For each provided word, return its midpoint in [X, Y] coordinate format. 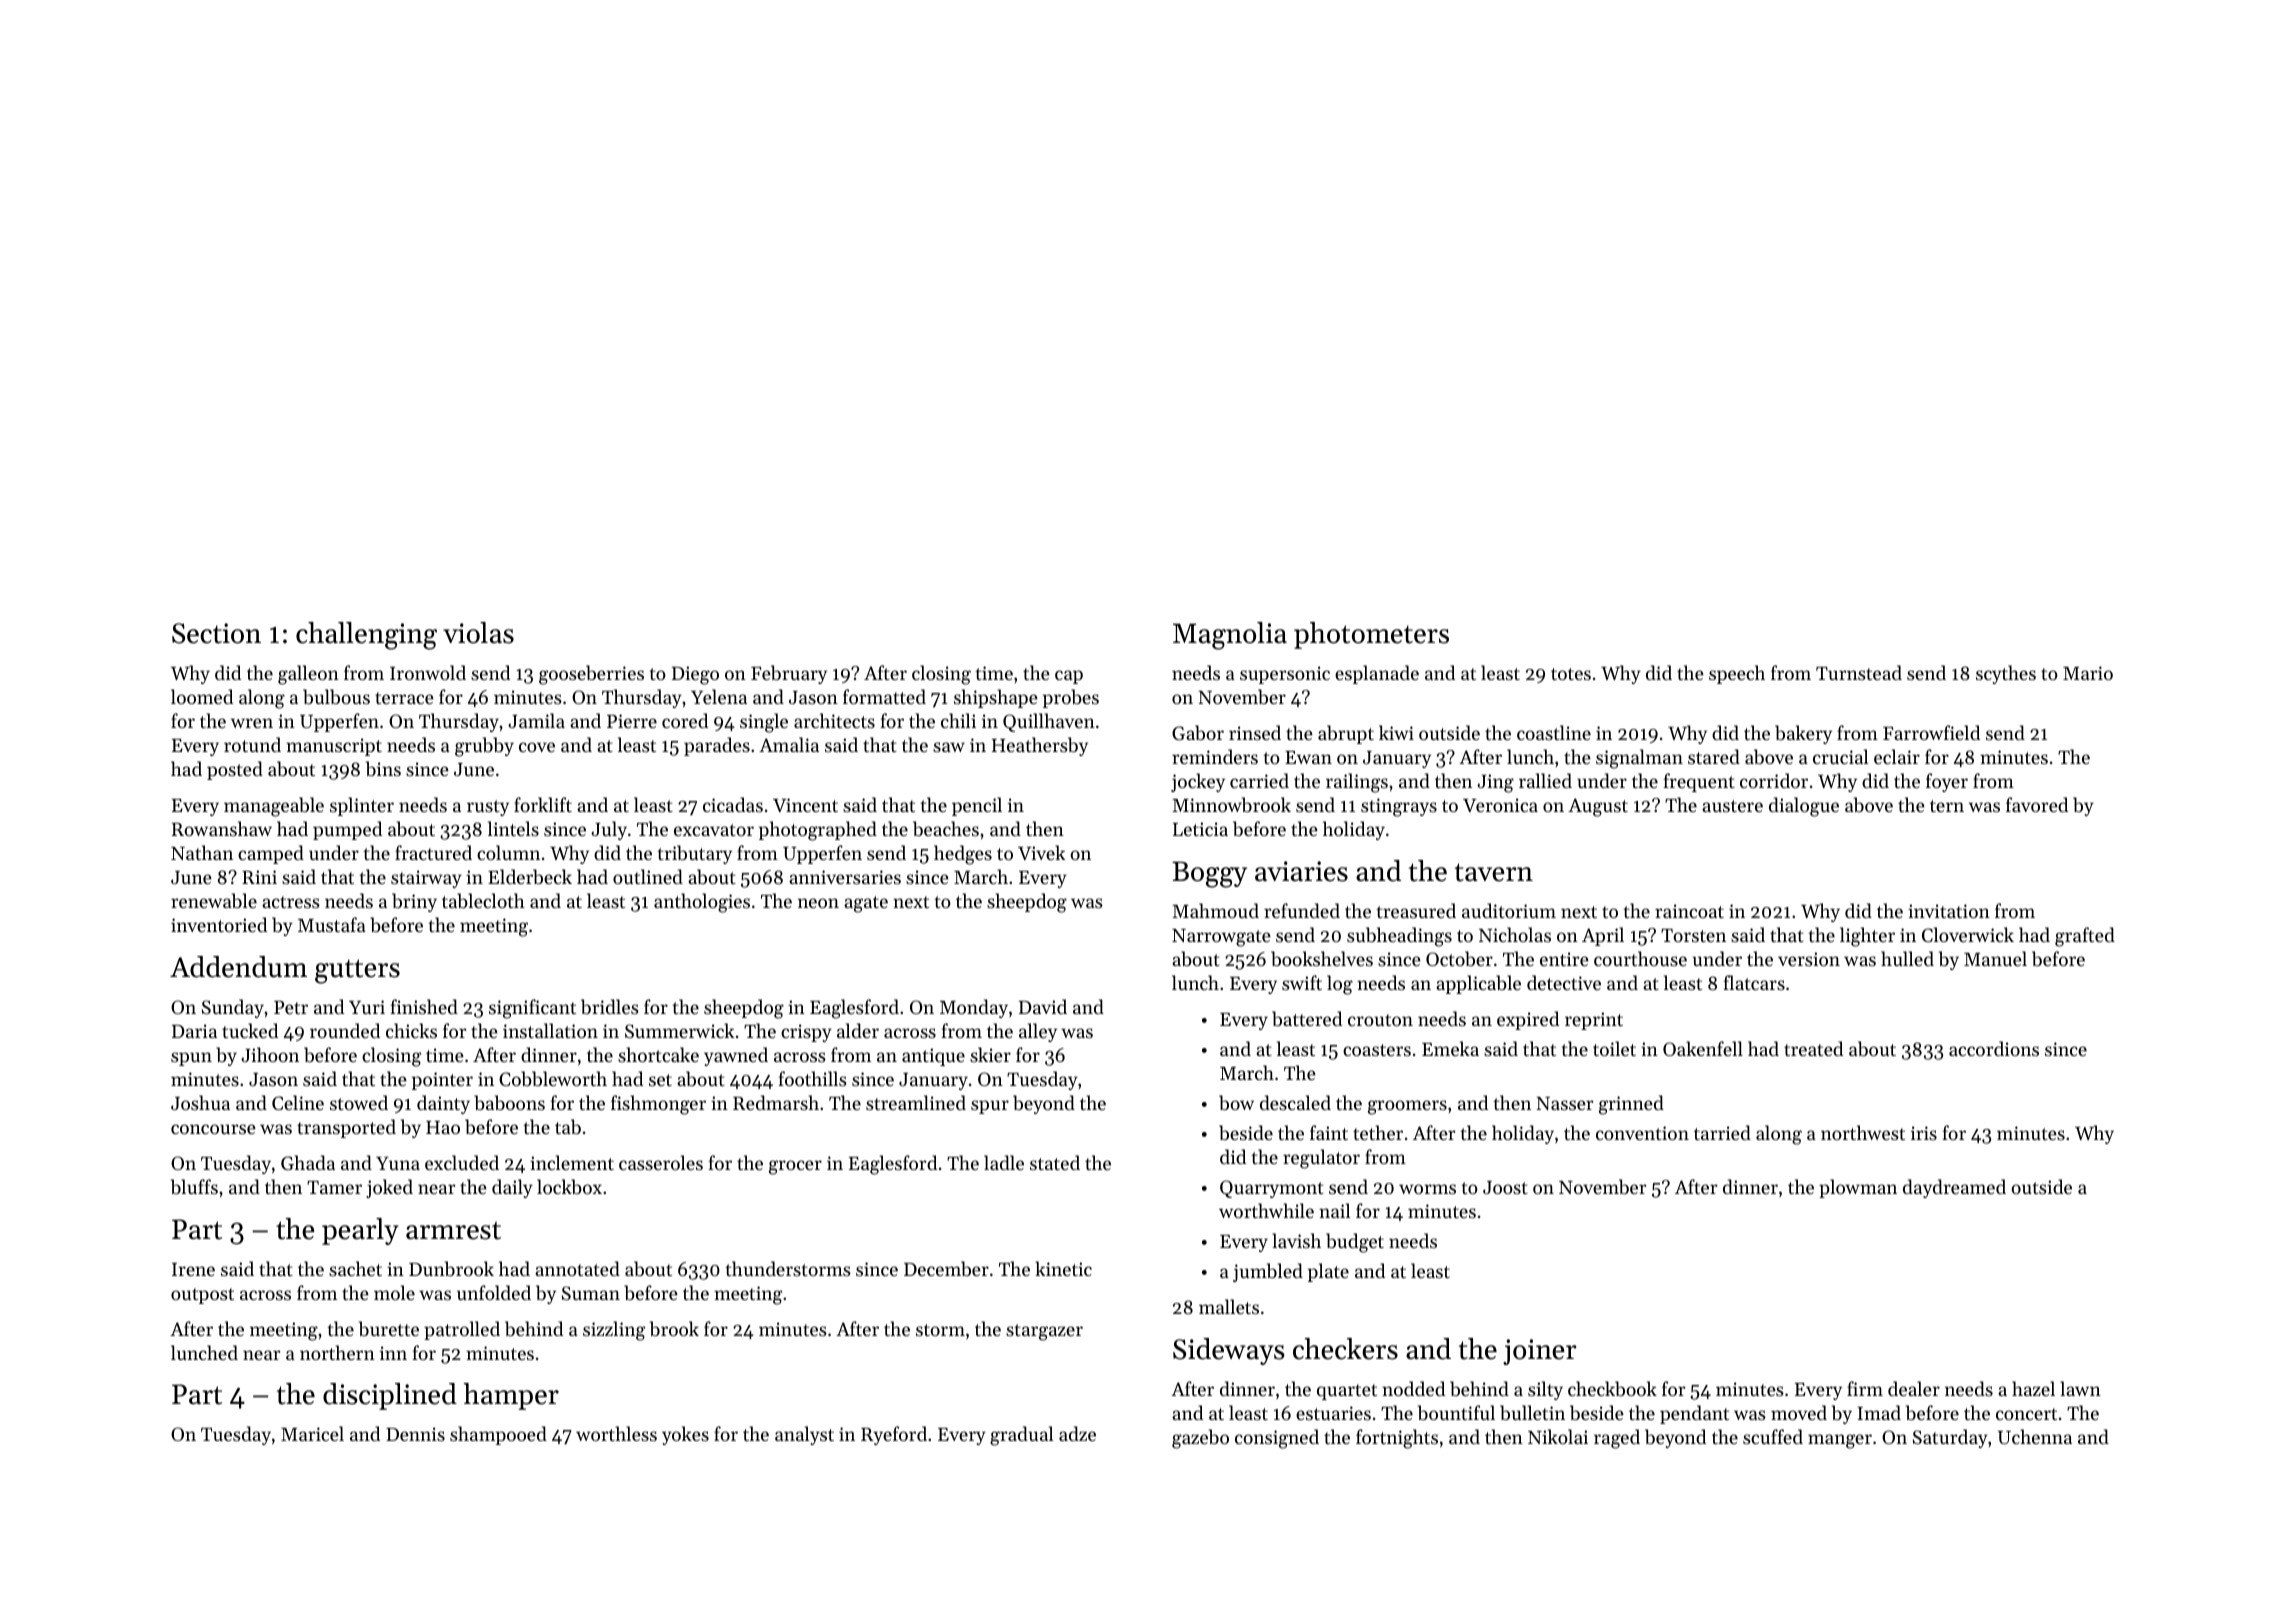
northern [337, 1352]
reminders [1215, 756]
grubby [484, 747]
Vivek [1041, 852]
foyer [1947, 782]
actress [291, 902]
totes [1571, 674]
